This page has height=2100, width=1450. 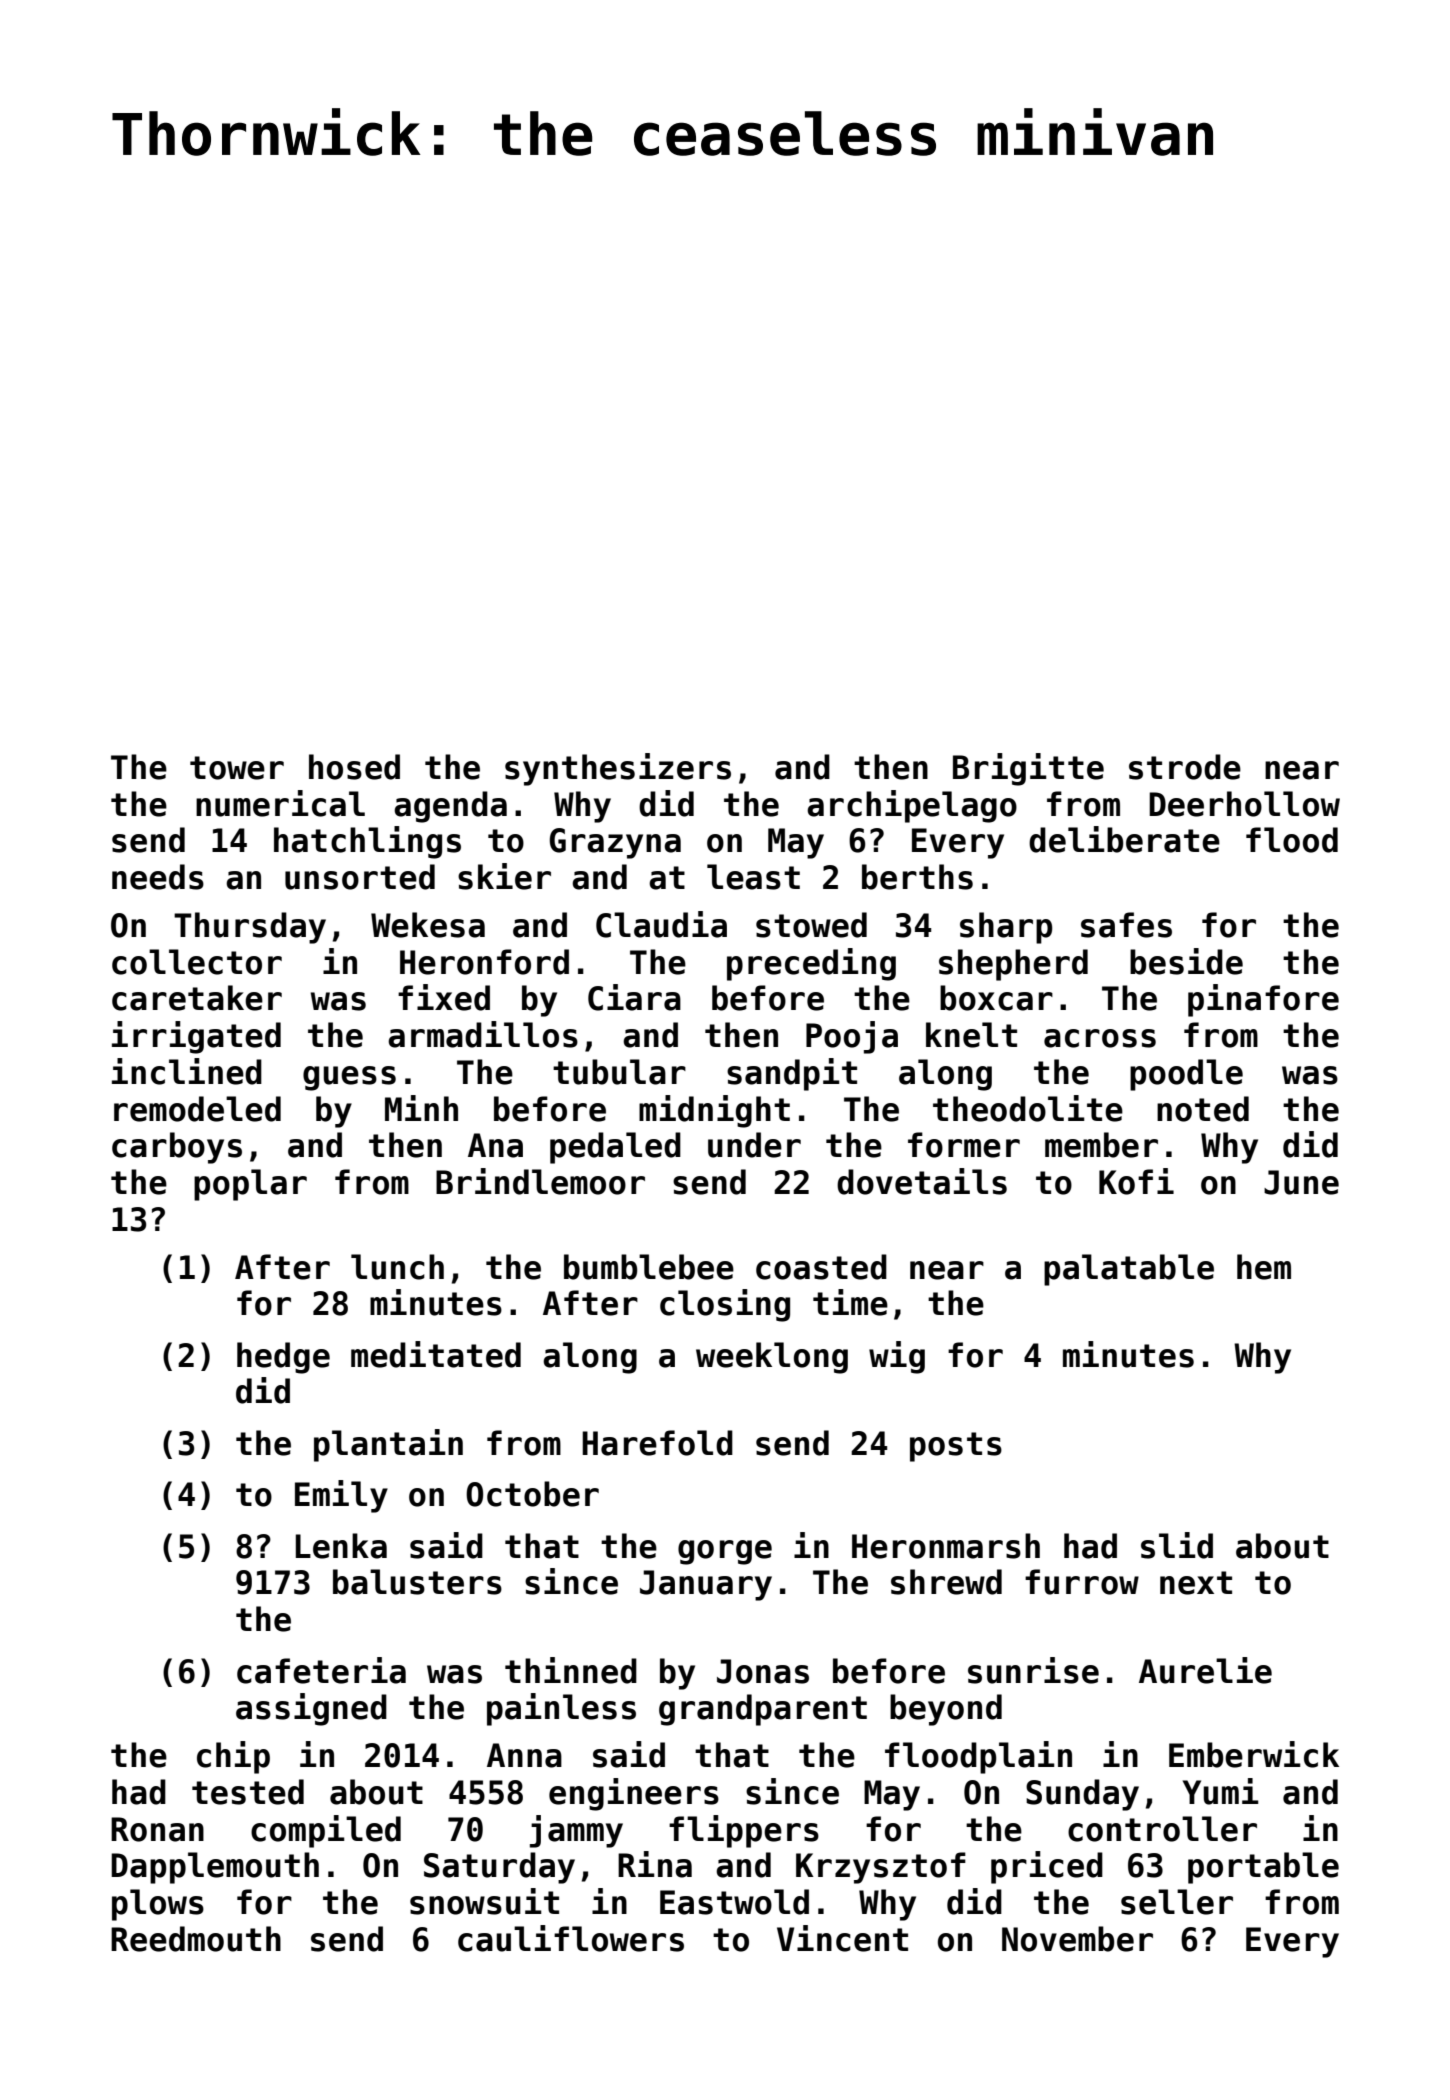 I want to click on Ana, so click(x=495, y=1145).
